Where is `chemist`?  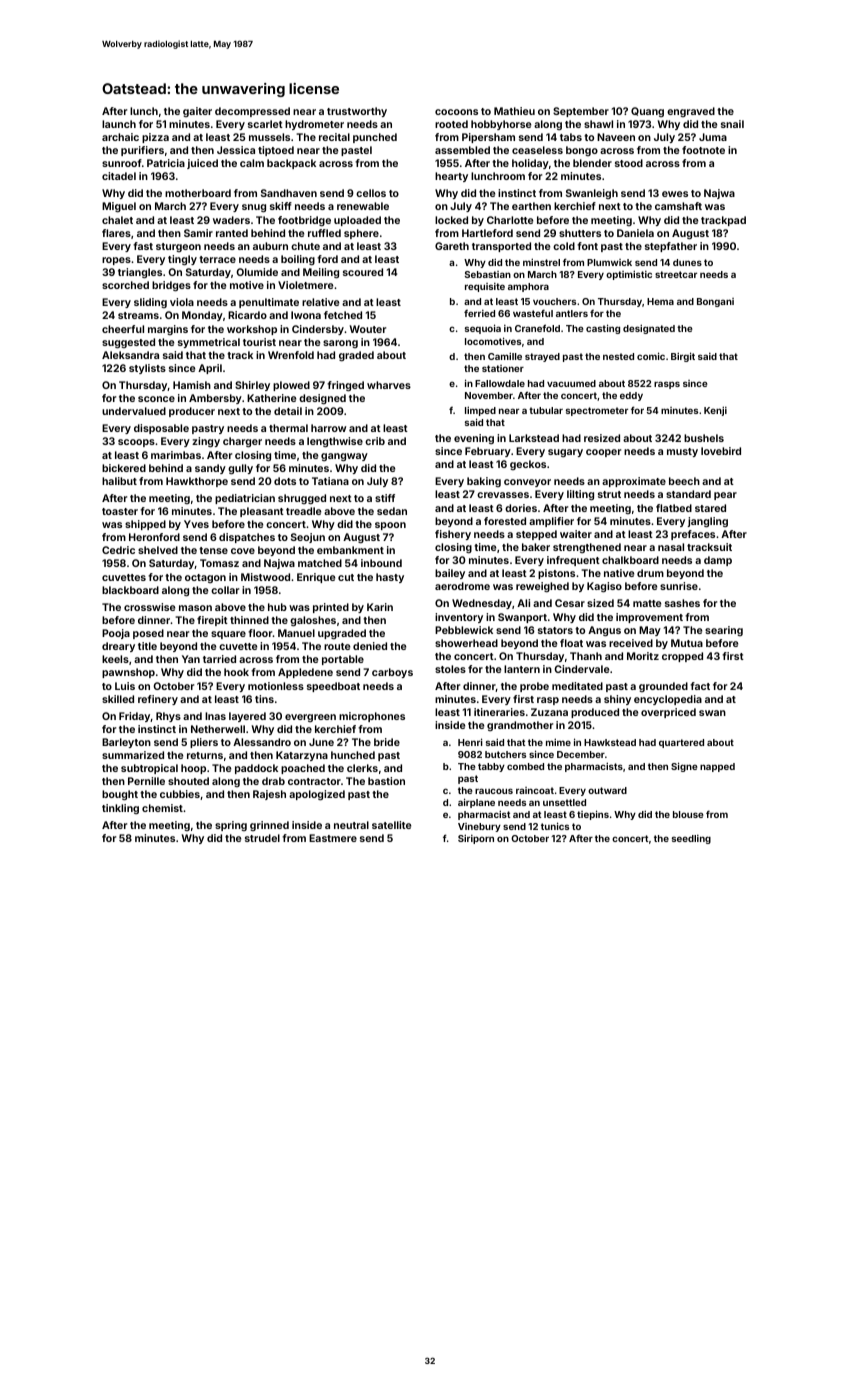
chemist is located at coordinates (162, 808).
